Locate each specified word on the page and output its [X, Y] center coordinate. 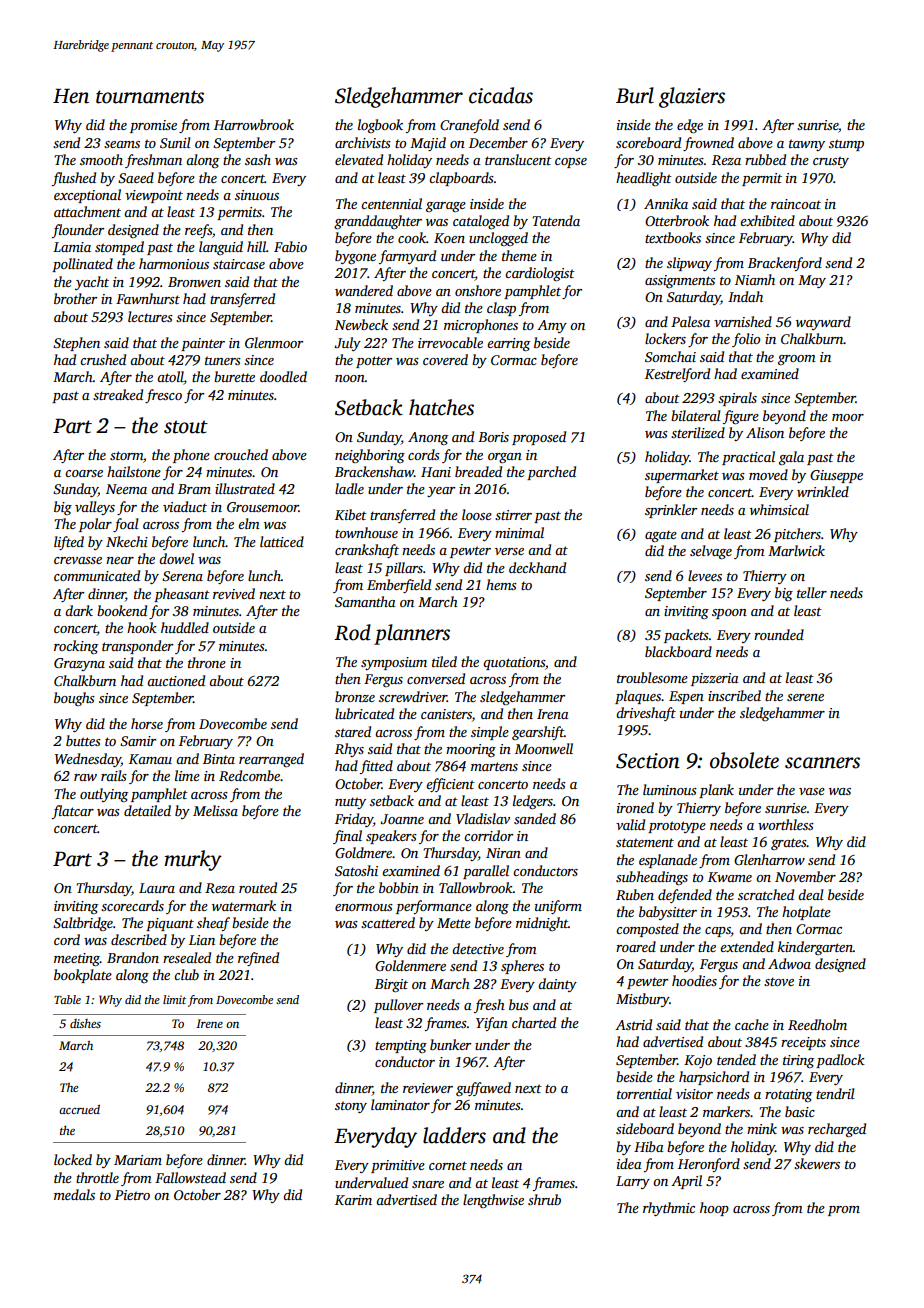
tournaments [150, 97]
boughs [74, 699]
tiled [444, 661]
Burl [635, 95]
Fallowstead [190, 1177]
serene [805, 697]
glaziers [692, 97]
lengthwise [493, 1201]
